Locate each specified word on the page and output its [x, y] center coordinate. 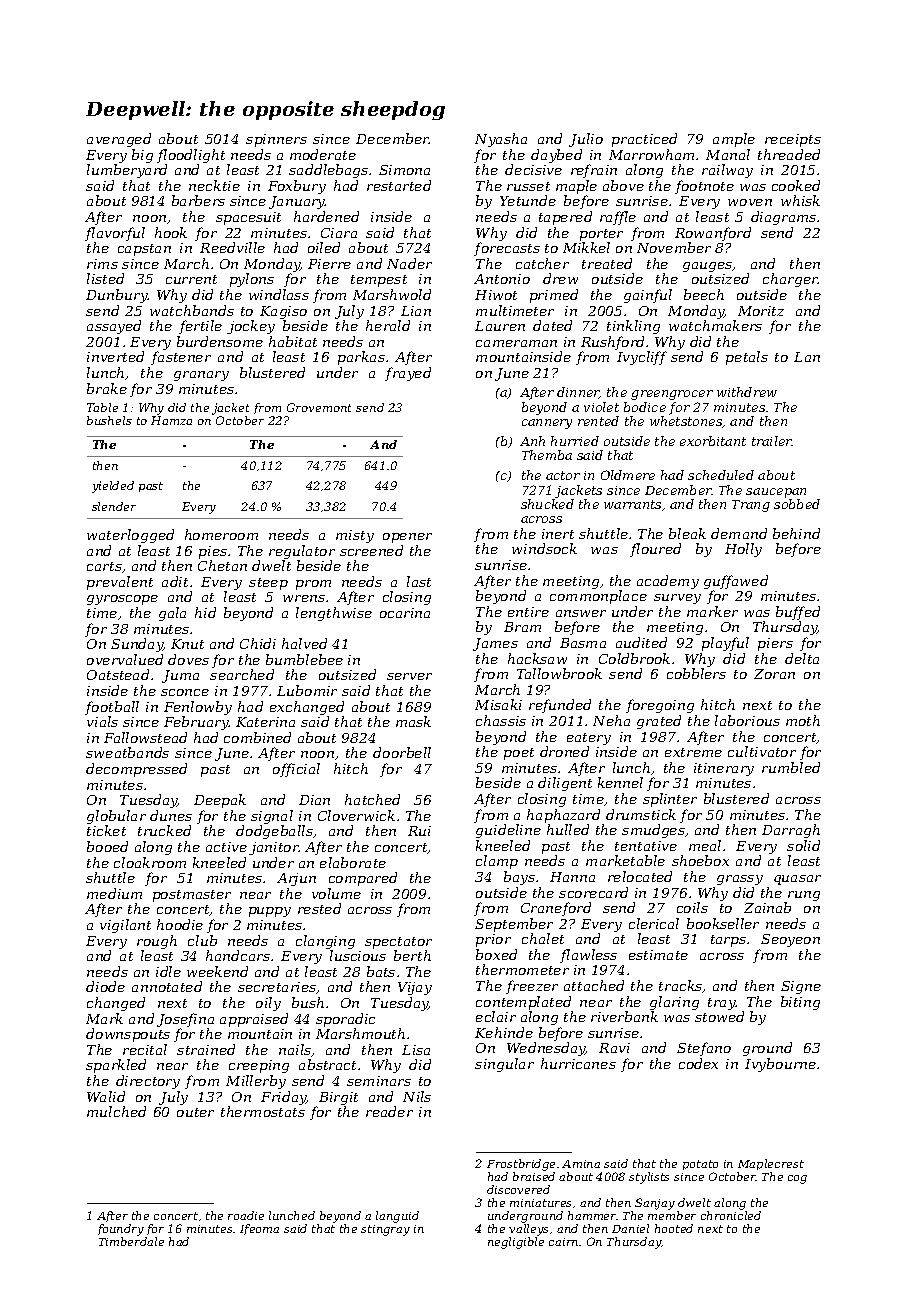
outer [195, 1112]
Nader [409, 263]
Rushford [612, 343]
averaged [119, 140]
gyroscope [122, 600]
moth [803, 720]
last [419, 581]
